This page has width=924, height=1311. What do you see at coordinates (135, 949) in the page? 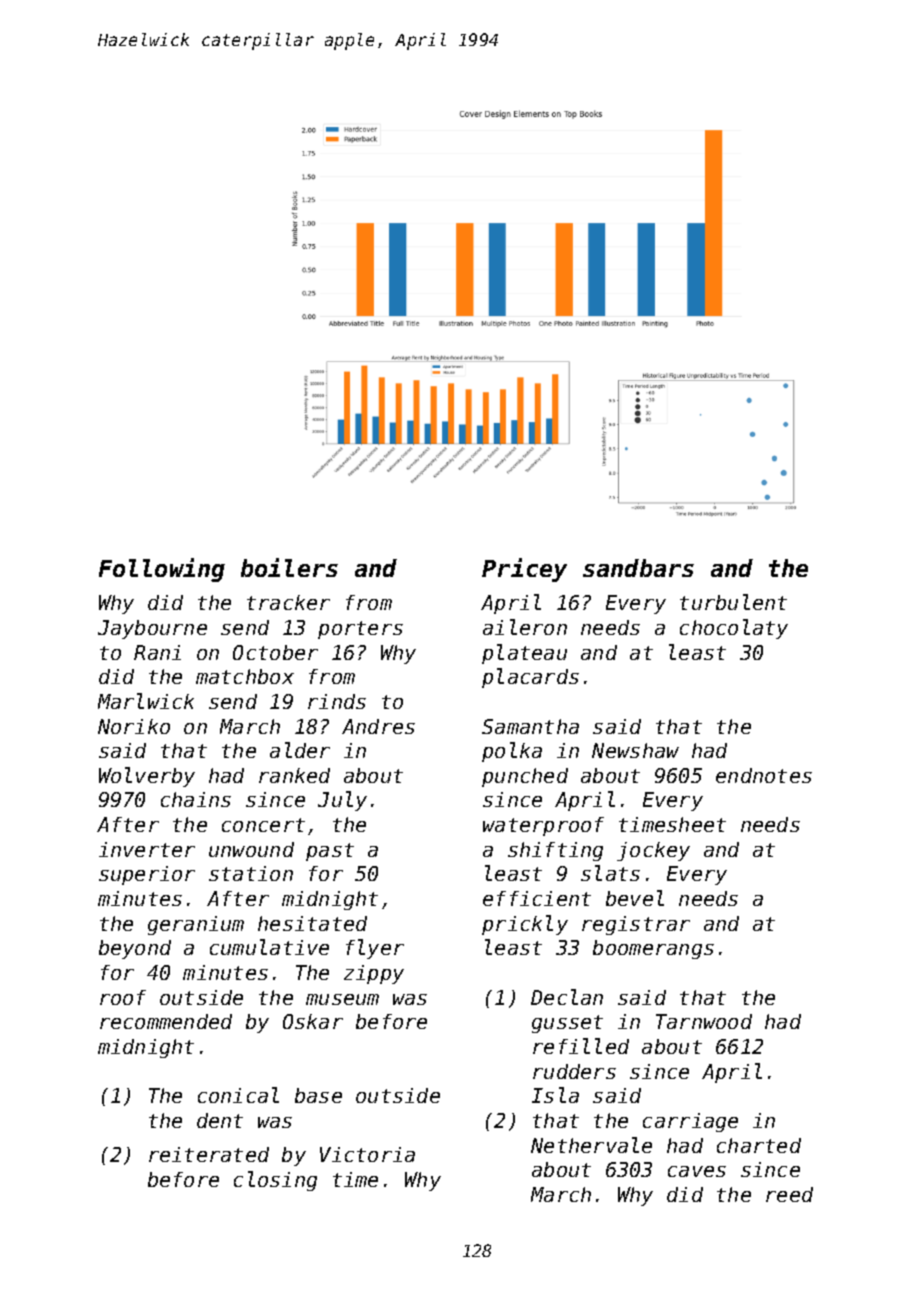
I see `beyond` at bounding box center [135, 949].
